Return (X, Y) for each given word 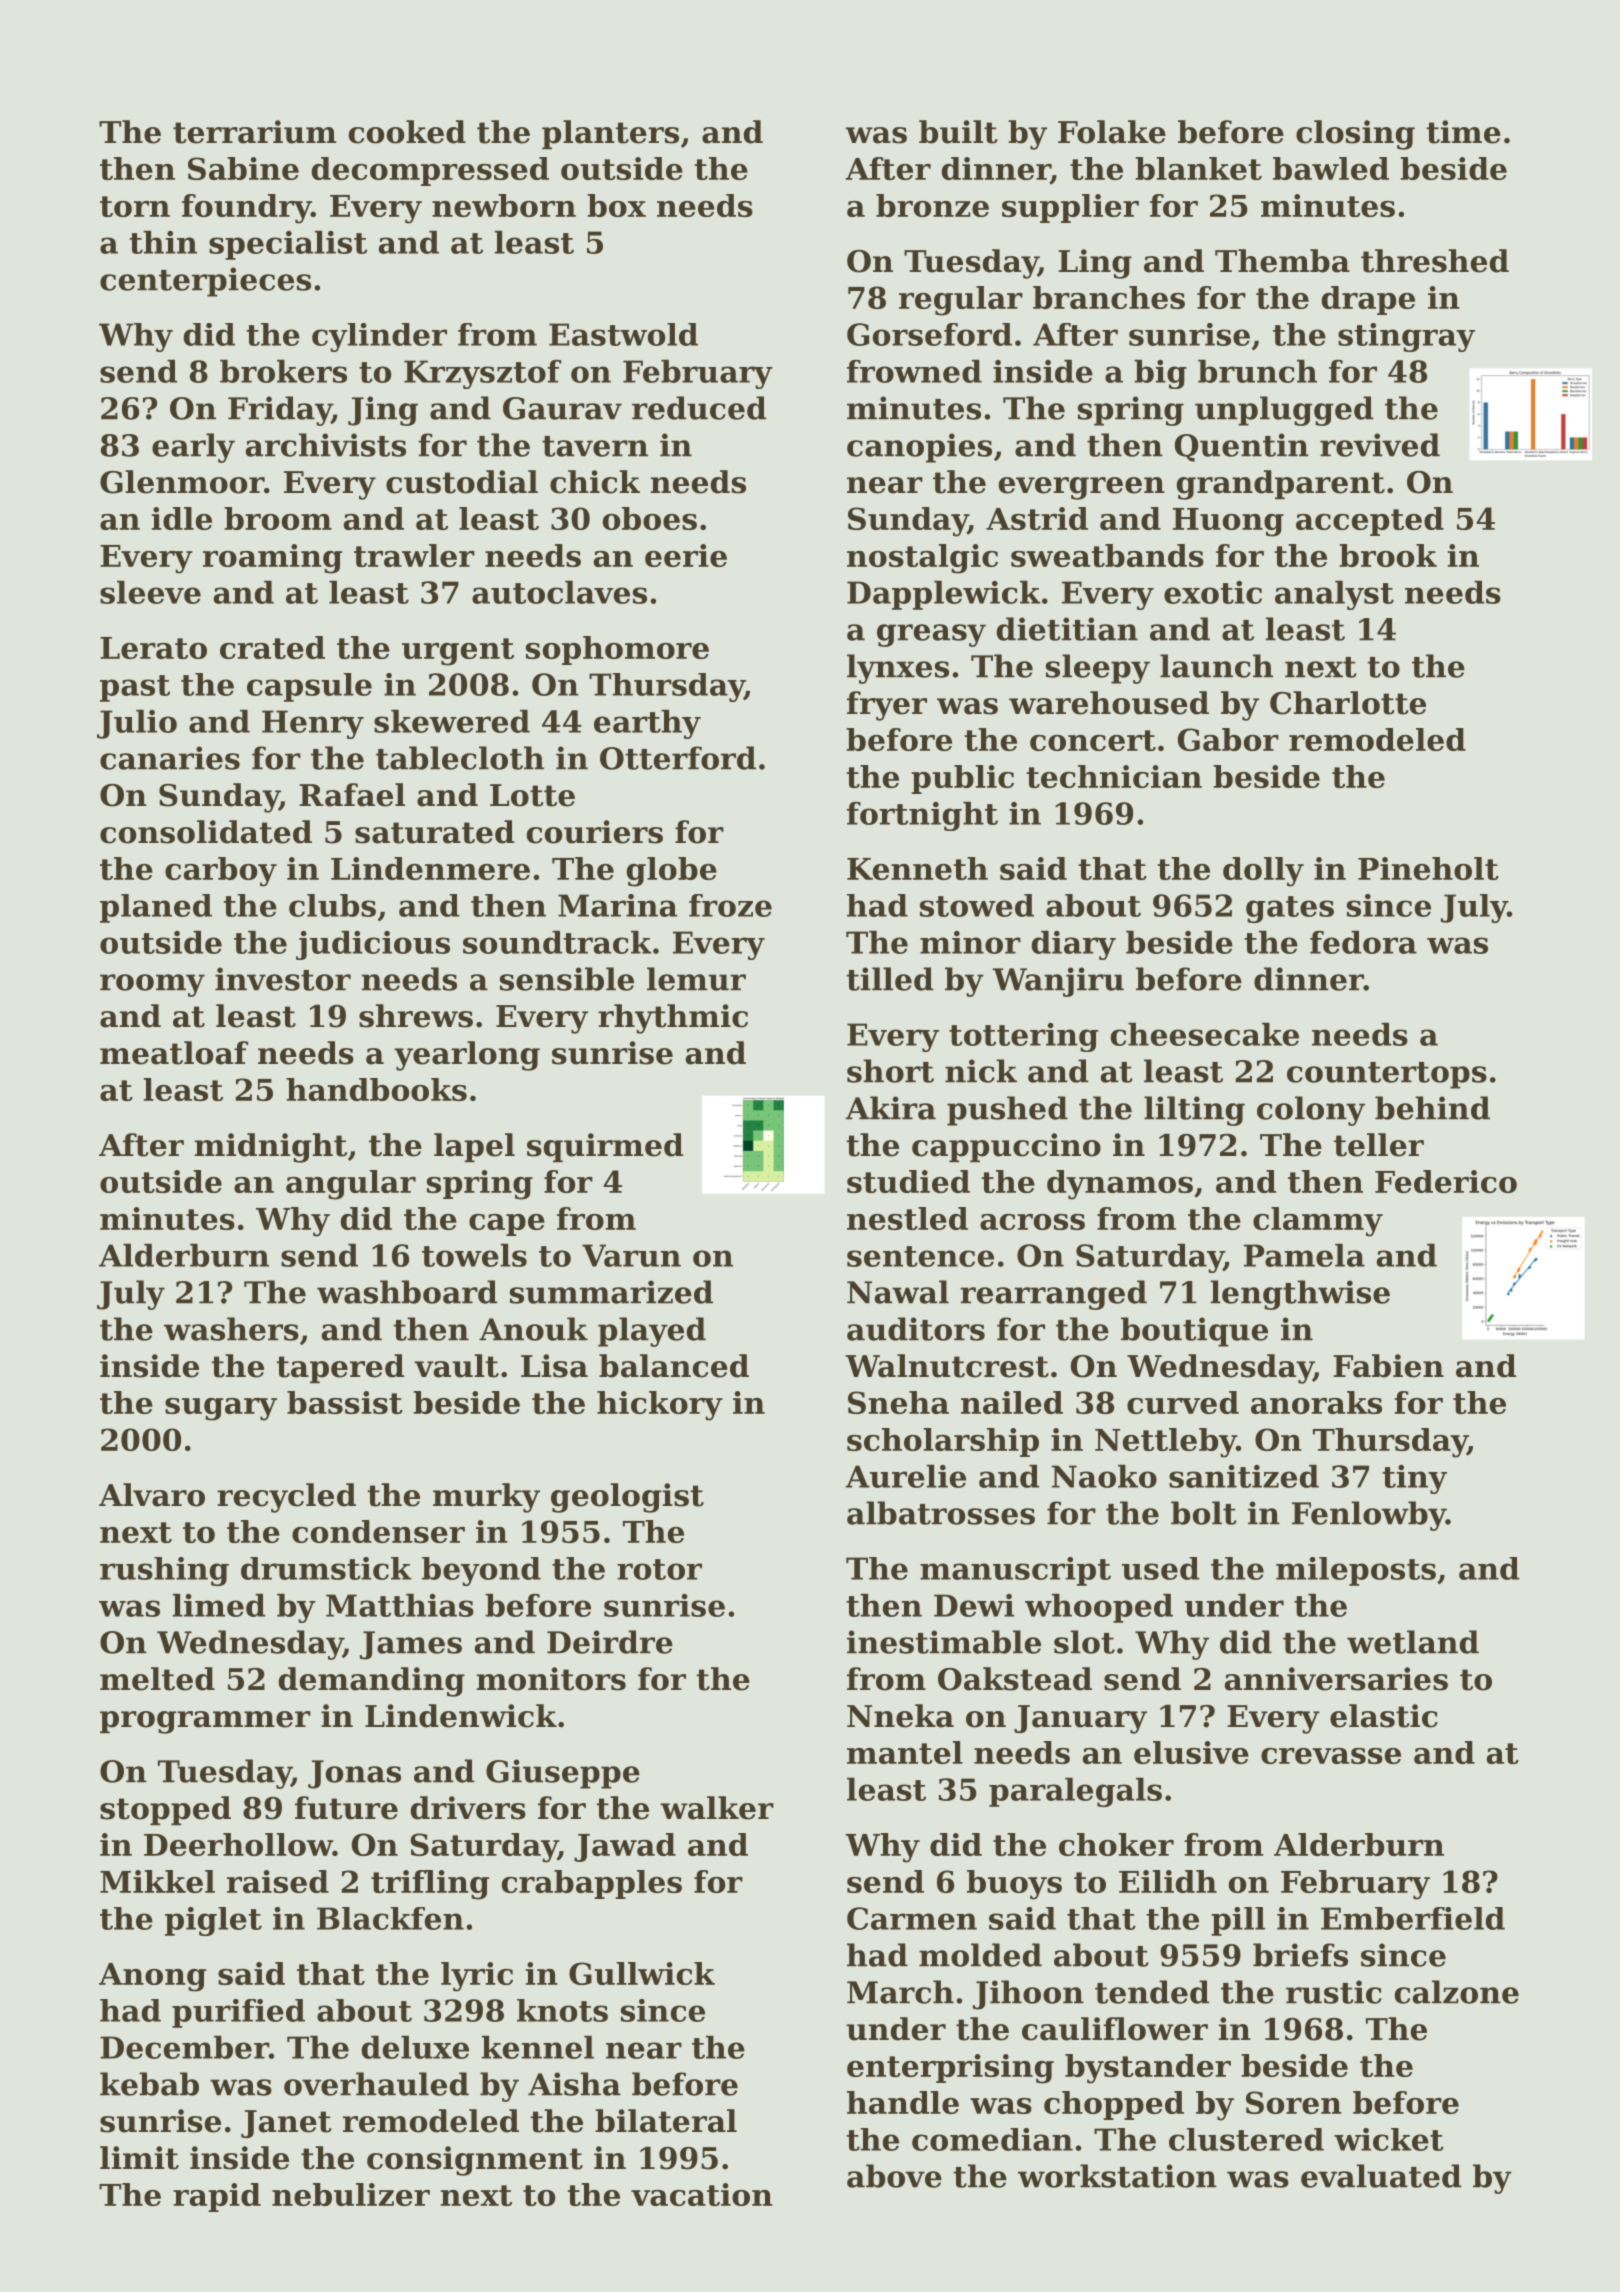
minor (970, 942)
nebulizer (351, 2194)
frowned (914, 371)
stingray (1406, 337)
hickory (660, 1406)
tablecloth (460, 758)
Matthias (400, 1605)
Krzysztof (482, 374)
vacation (702, 2194)
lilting (1194, 1111)
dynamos (1120, 1185)
